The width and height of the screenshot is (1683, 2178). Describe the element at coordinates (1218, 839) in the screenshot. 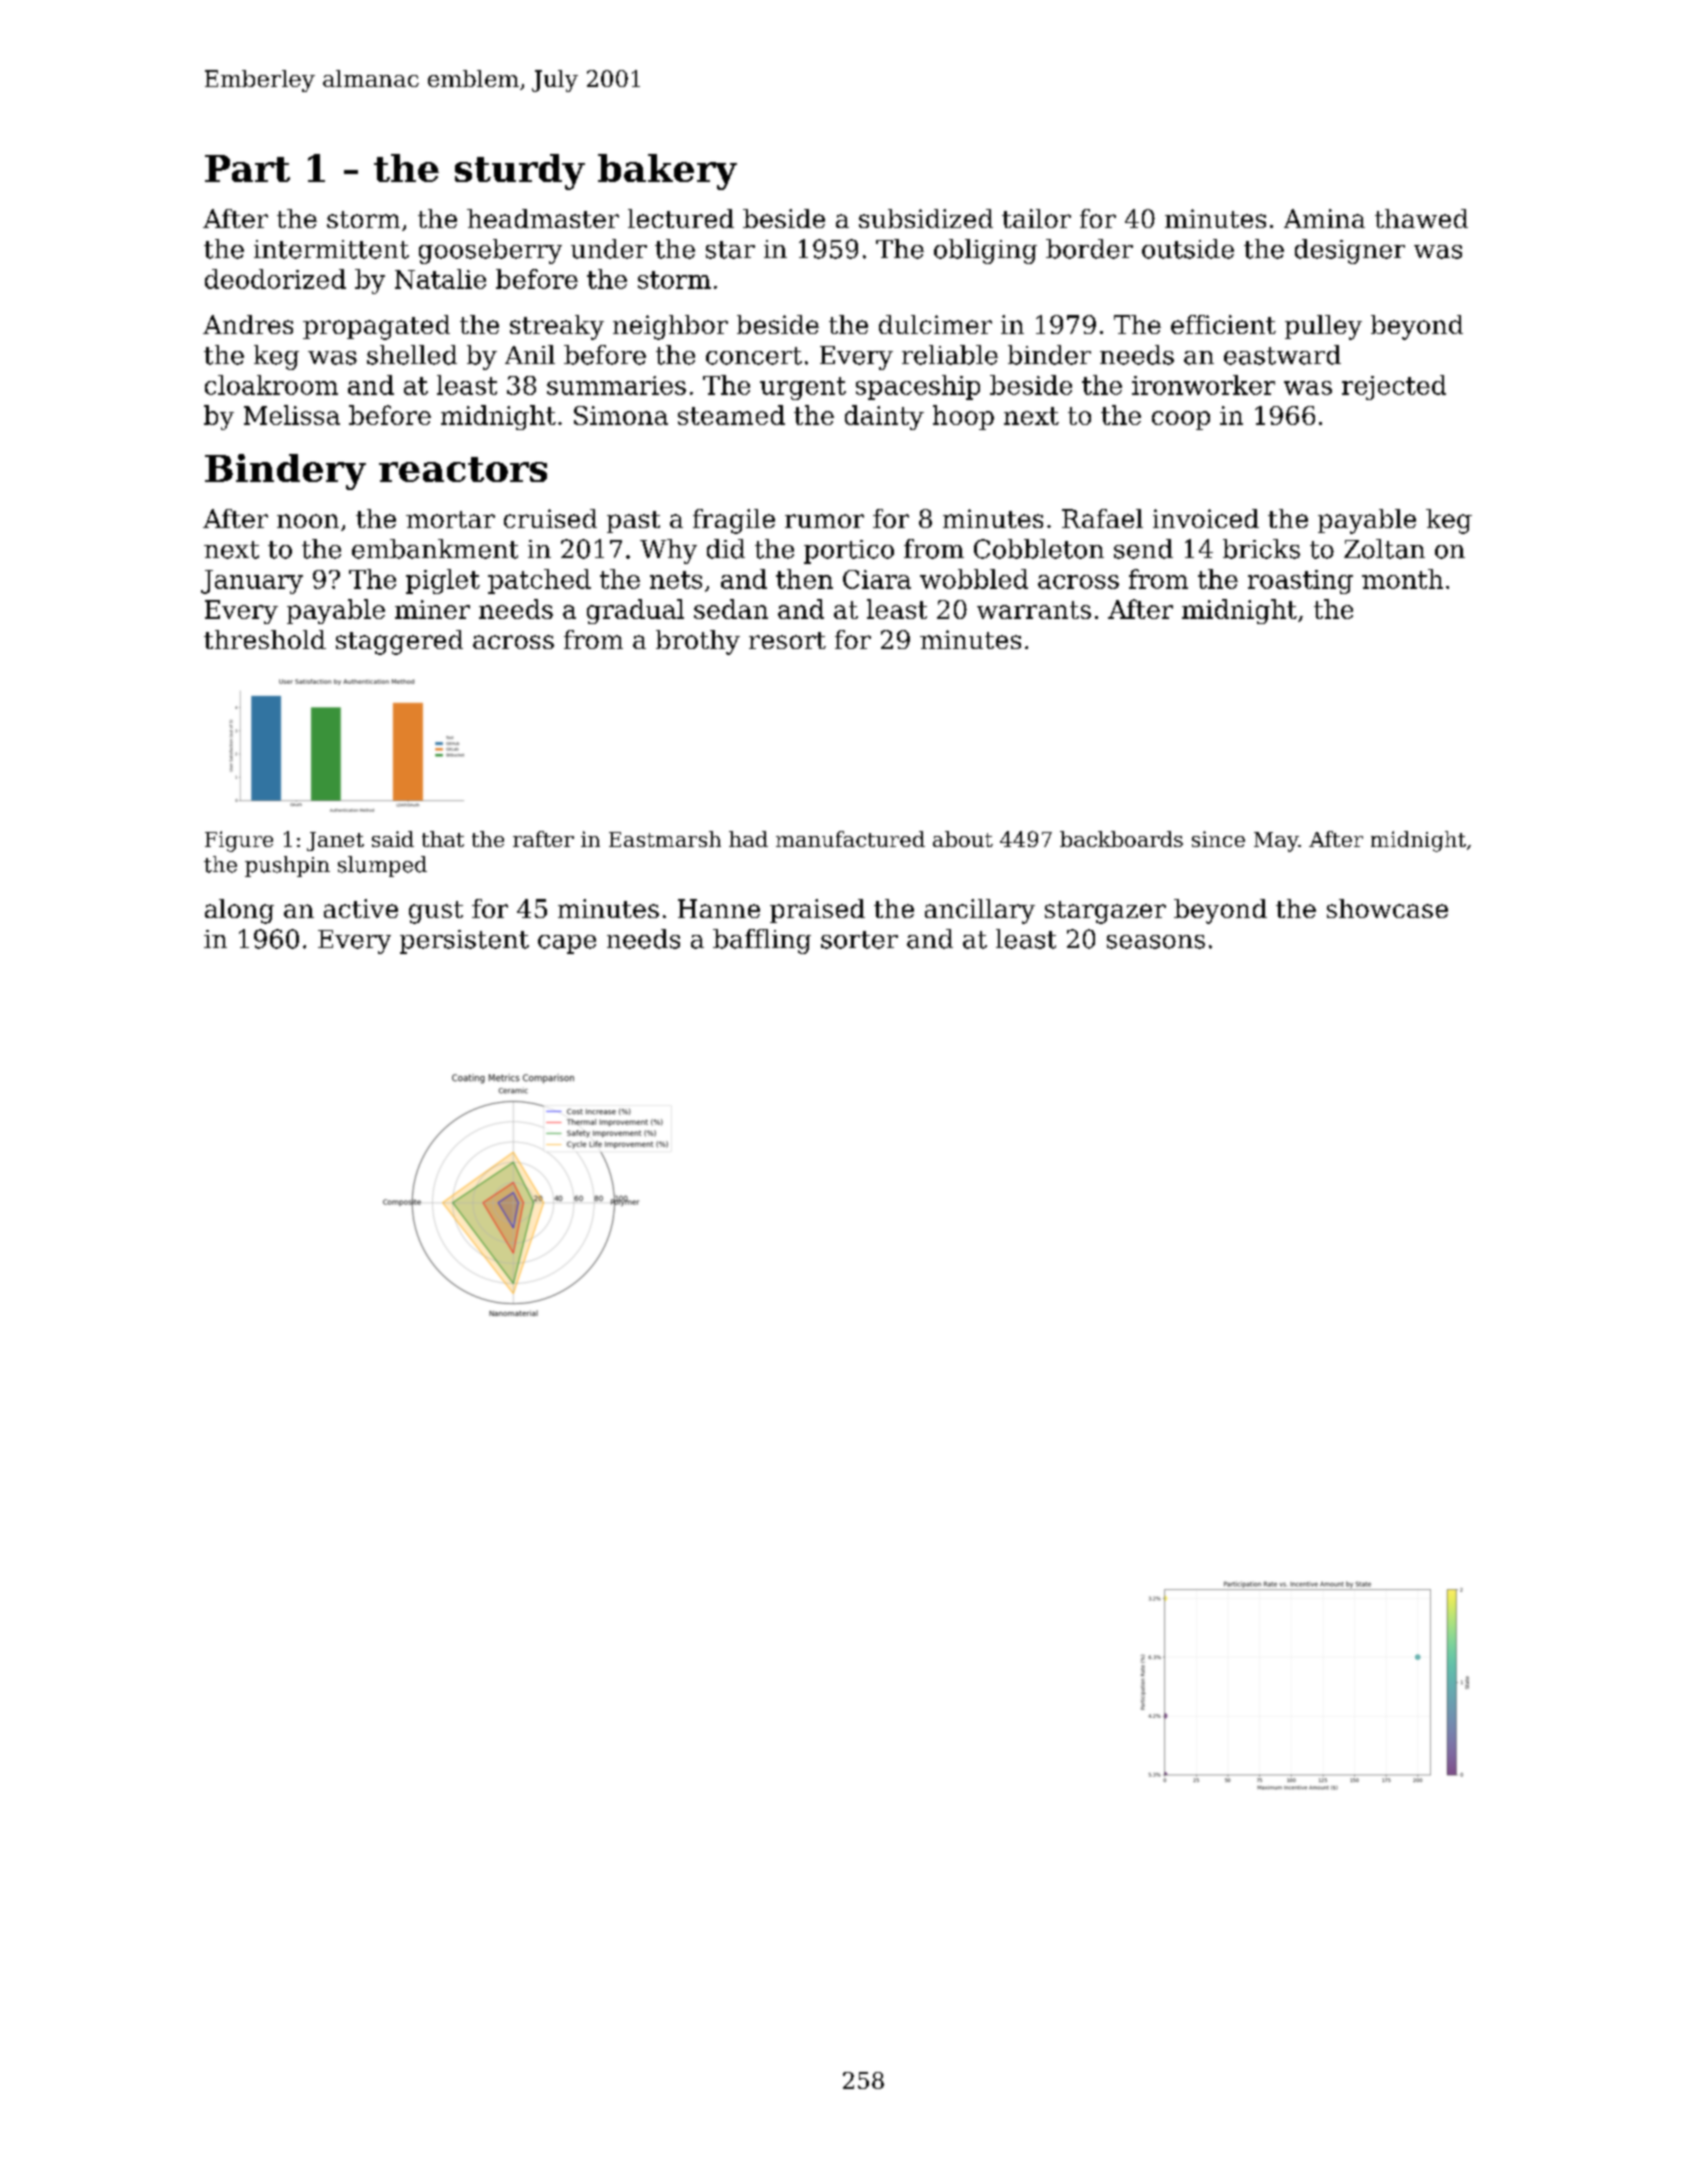

I see `since` at that location.
